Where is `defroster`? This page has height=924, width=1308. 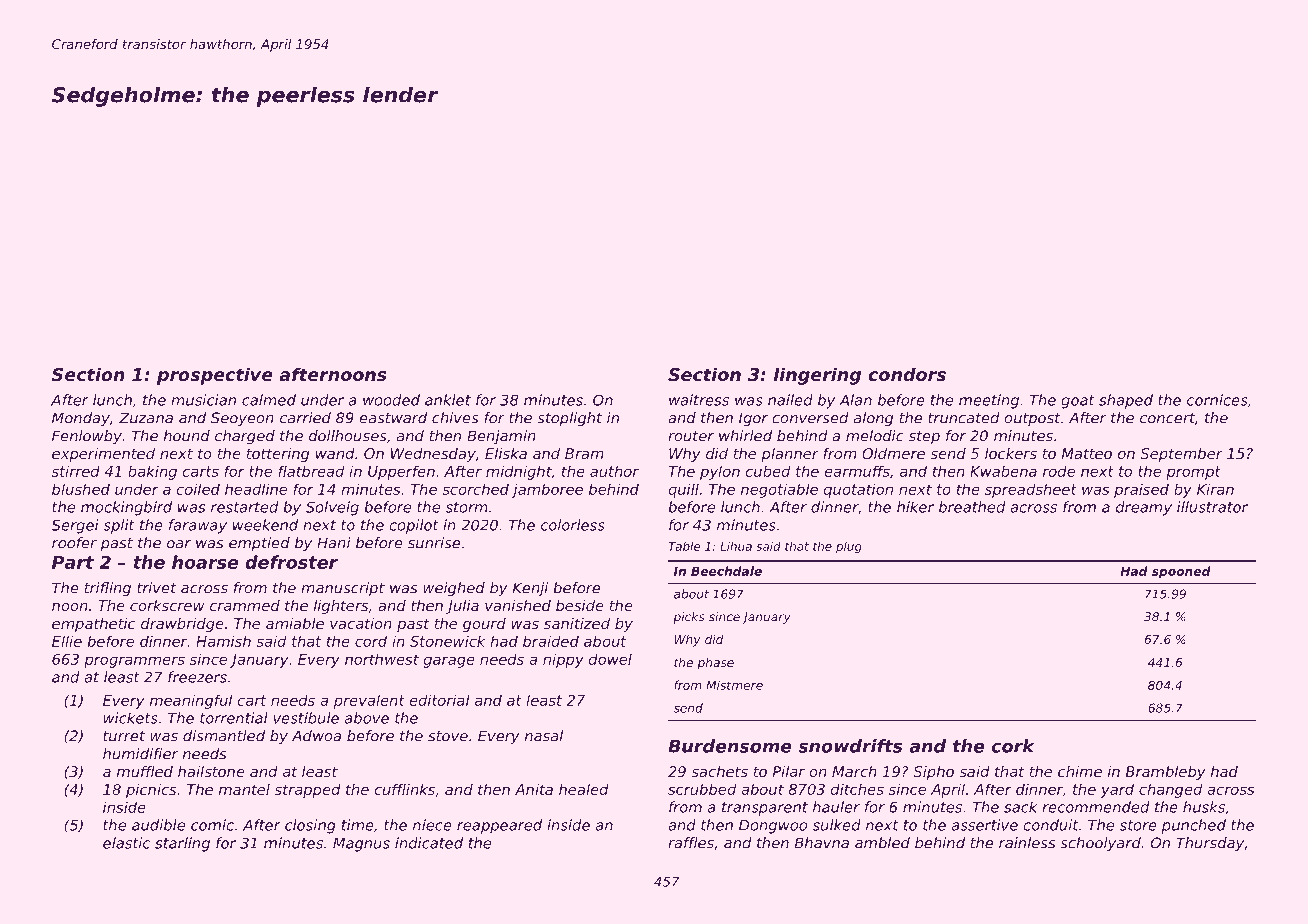 defroster is located at coordinates (291, 562).
